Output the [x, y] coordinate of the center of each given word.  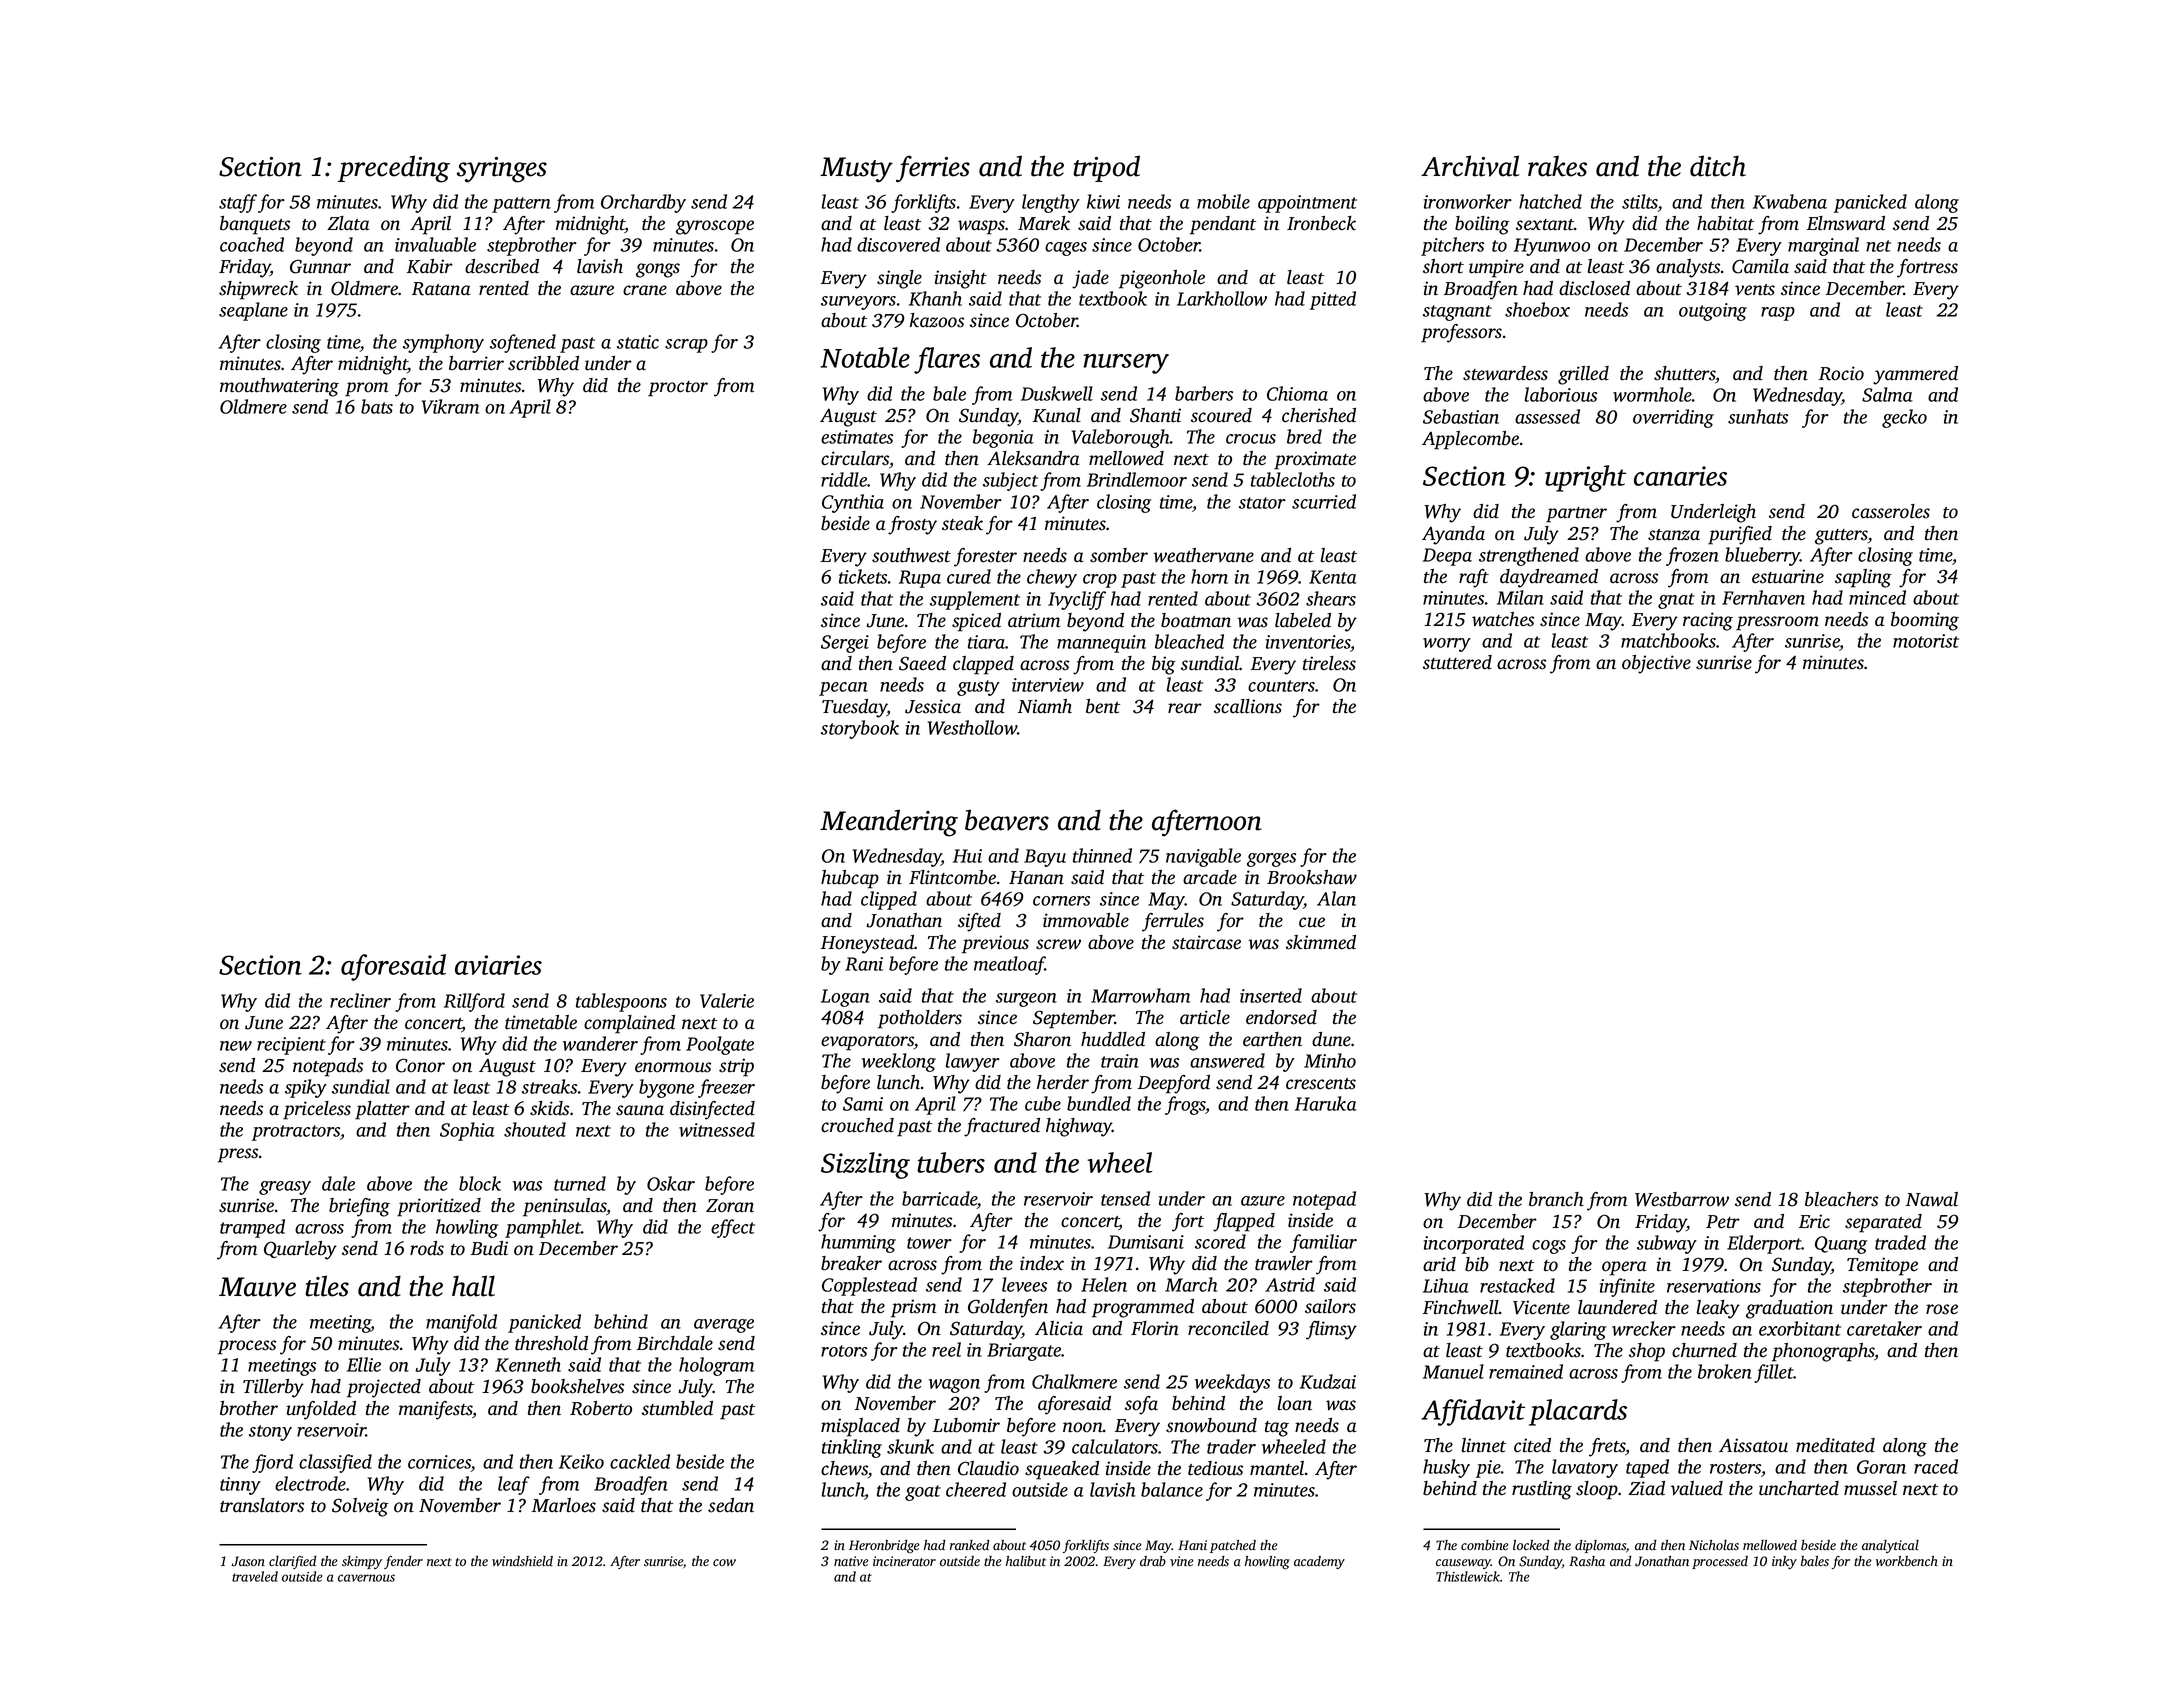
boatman [1196, 620]
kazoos [937, 320]
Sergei [845, 644]
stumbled [677, 1408]
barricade [939, 1198]
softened [523, 343]
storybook [860, 729]
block [480, 1183]
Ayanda [1453, 535]
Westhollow [972, 727]
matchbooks [1668, 640]
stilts [1640, 203]
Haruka [1326, 1103]
